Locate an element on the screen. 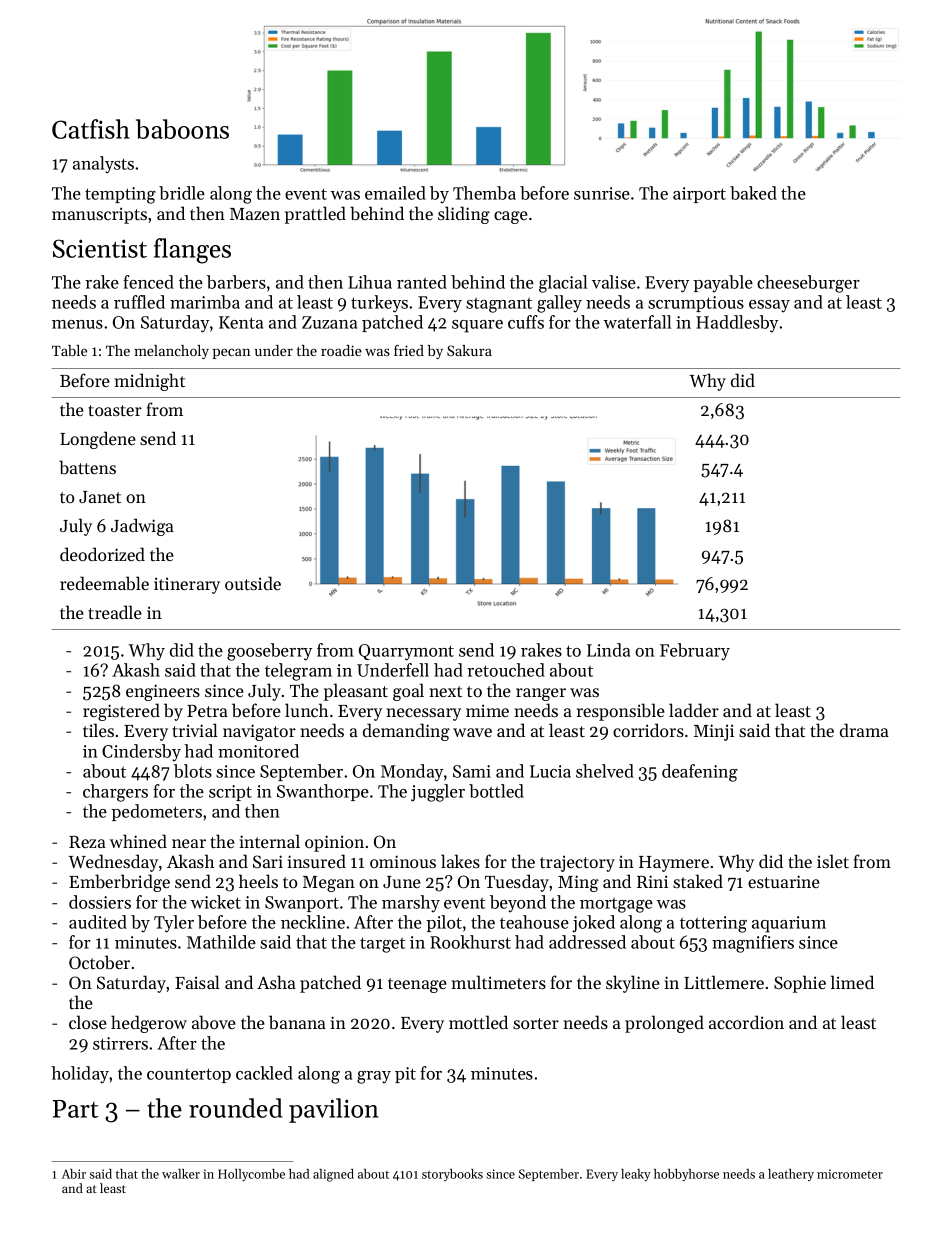  fried is located at coordinates (409, 350).
